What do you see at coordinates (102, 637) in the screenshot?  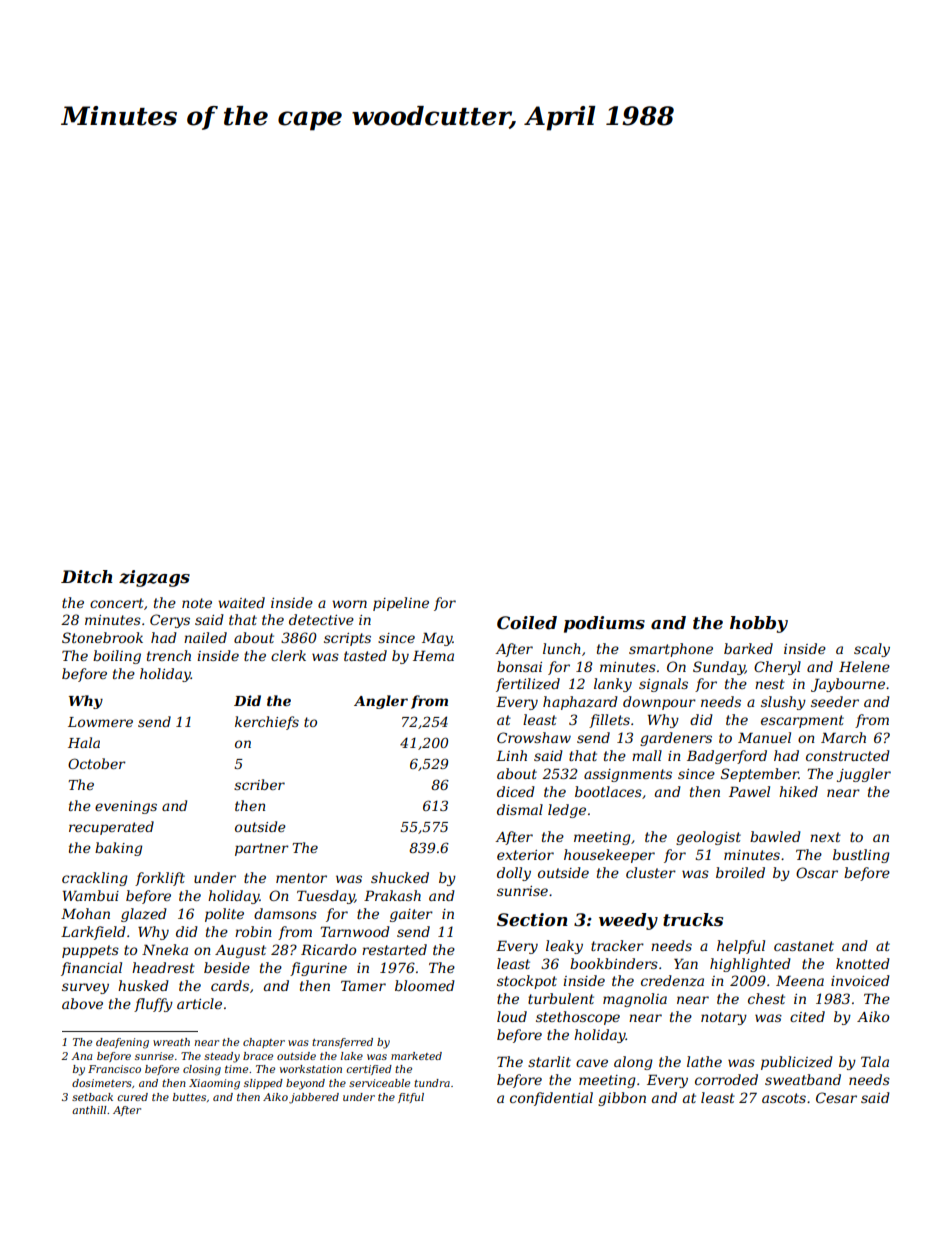 I see `Stonebrook` at bounding box center [102, 637].
